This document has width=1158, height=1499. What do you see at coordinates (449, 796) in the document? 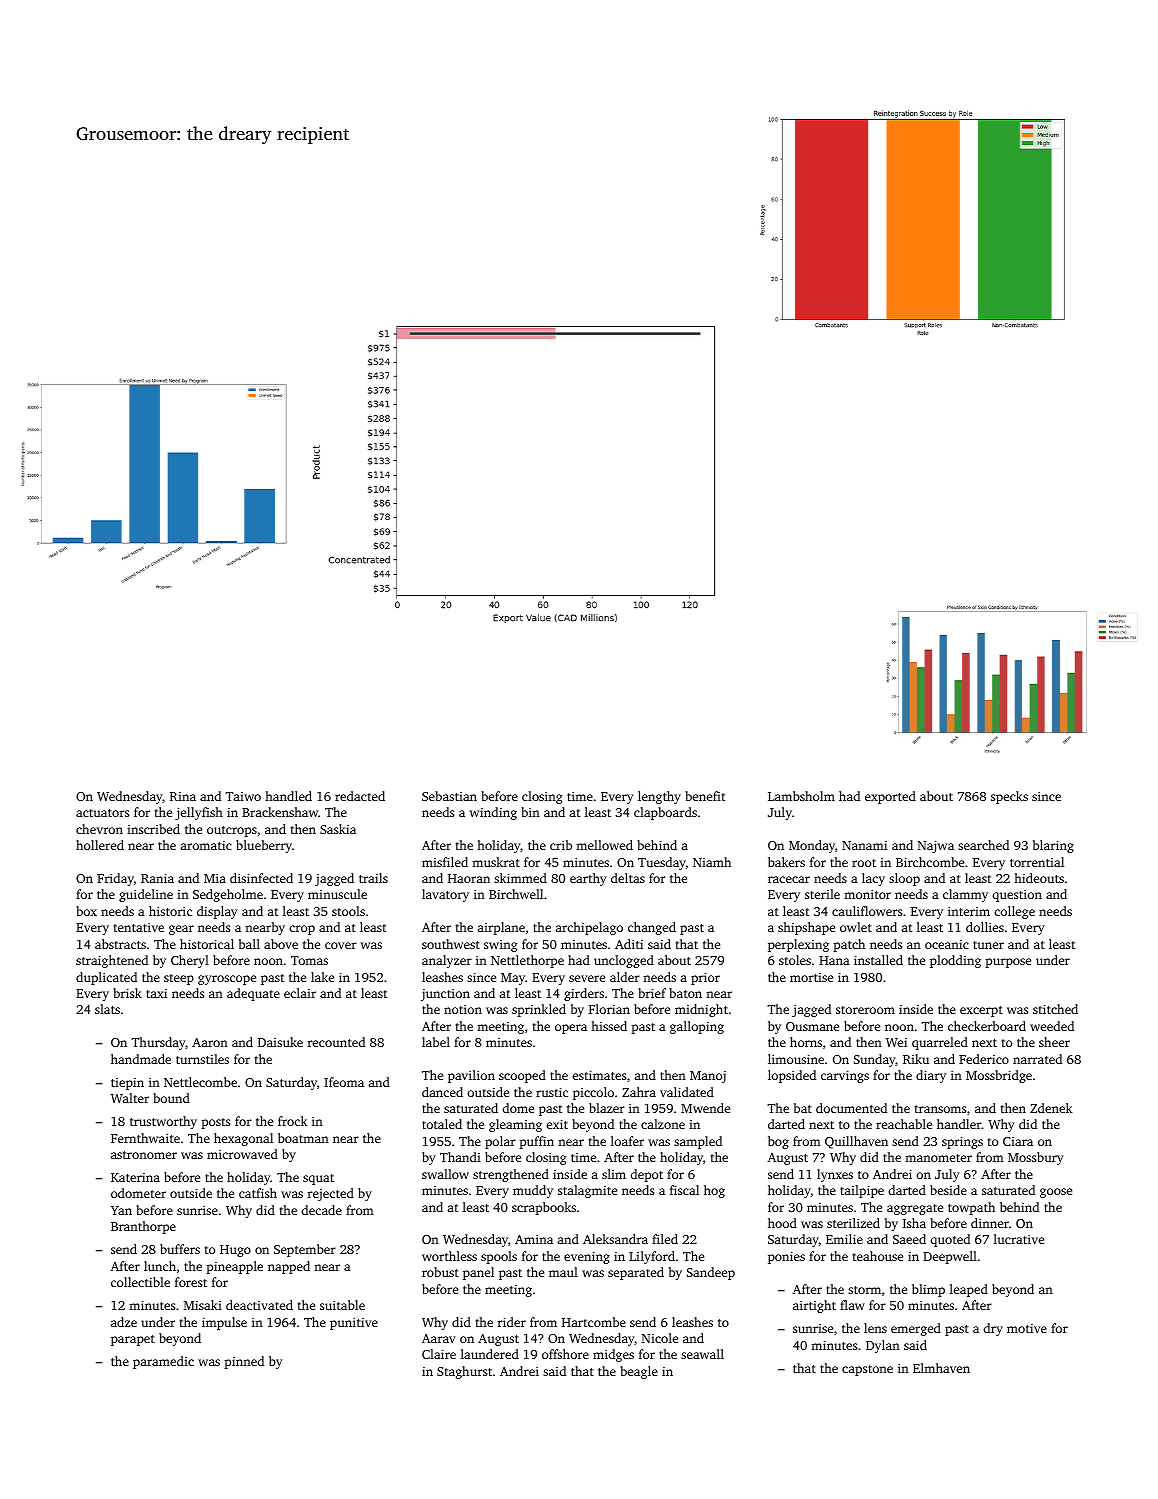
I see `Sebastian` at bounding box center [449, 796].
